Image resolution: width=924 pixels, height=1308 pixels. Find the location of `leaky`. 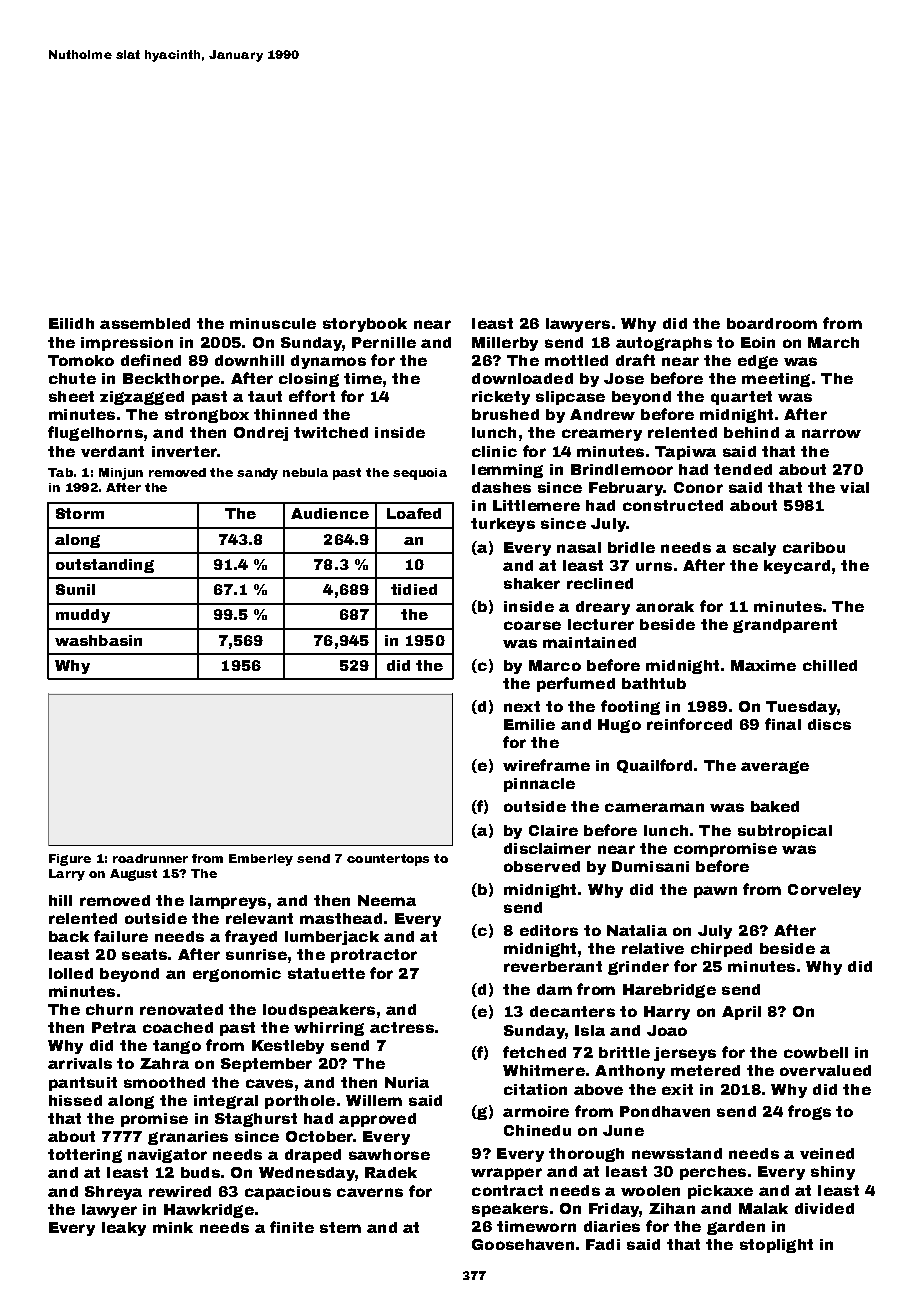

leaky is located at coordinates (124, 1229).
